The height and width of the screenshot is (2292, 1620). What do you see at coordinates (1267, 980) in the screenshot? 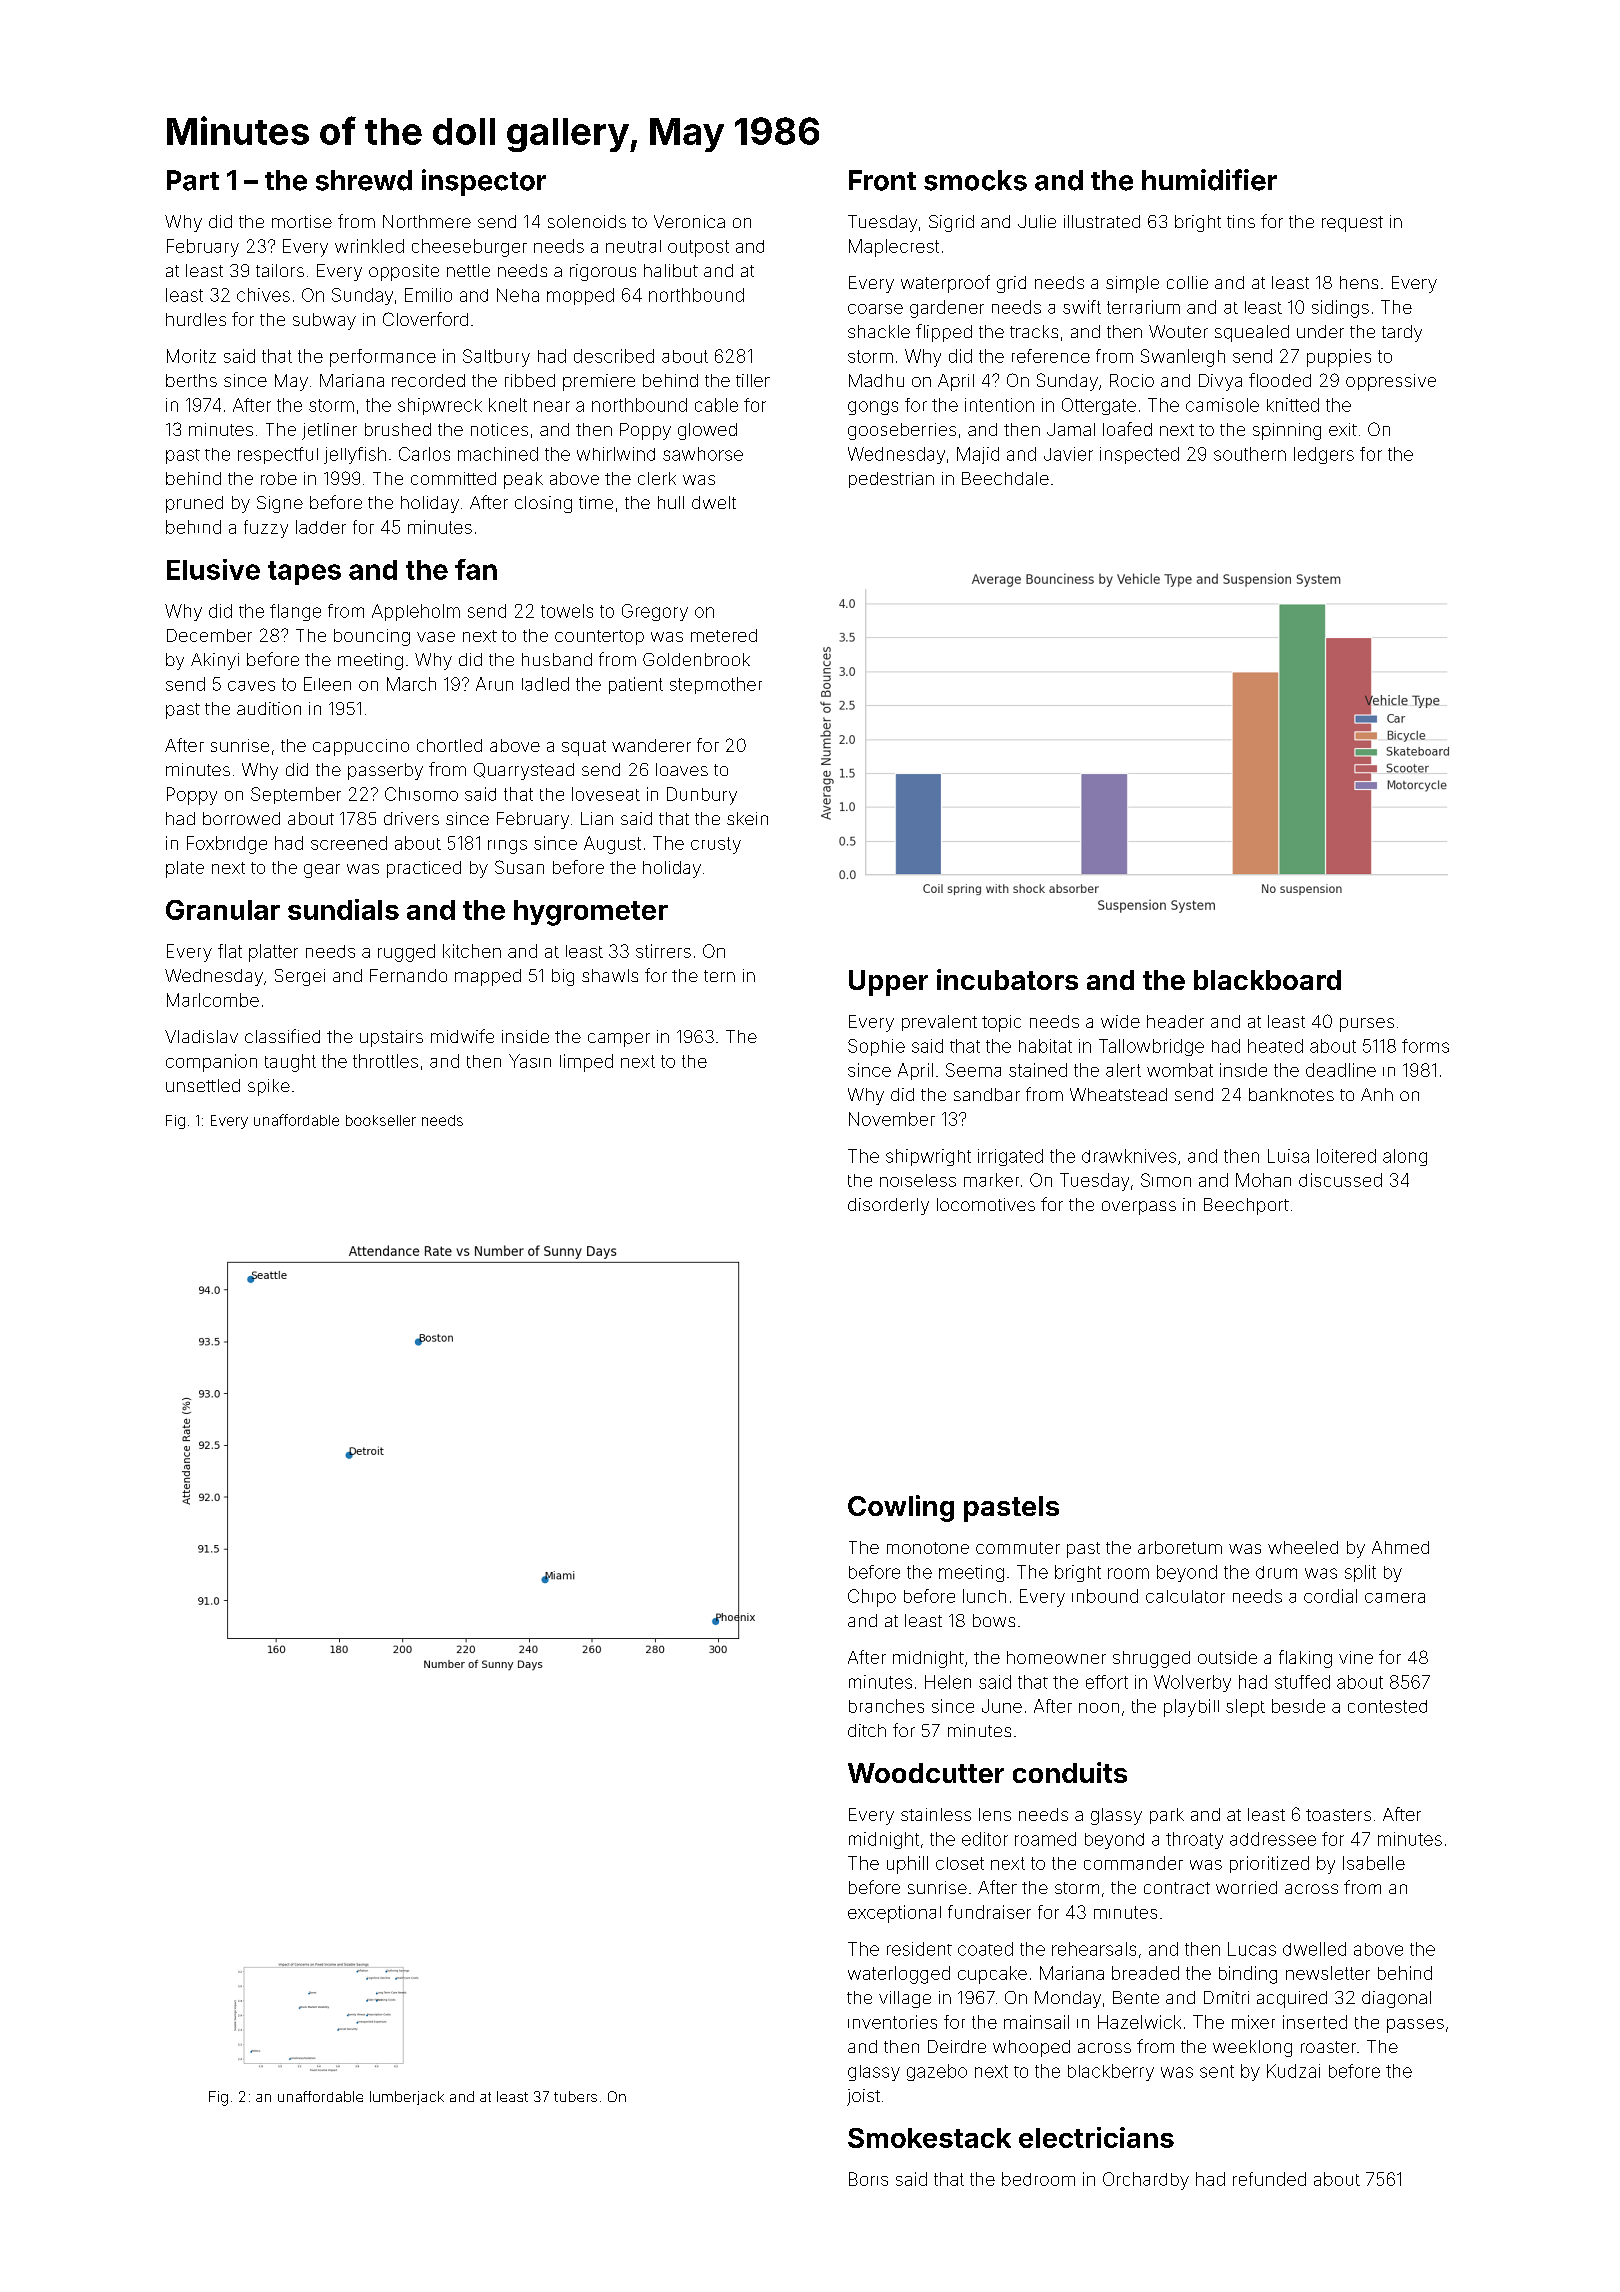
I see `blackboard` at bounding box center [1267, 980].
